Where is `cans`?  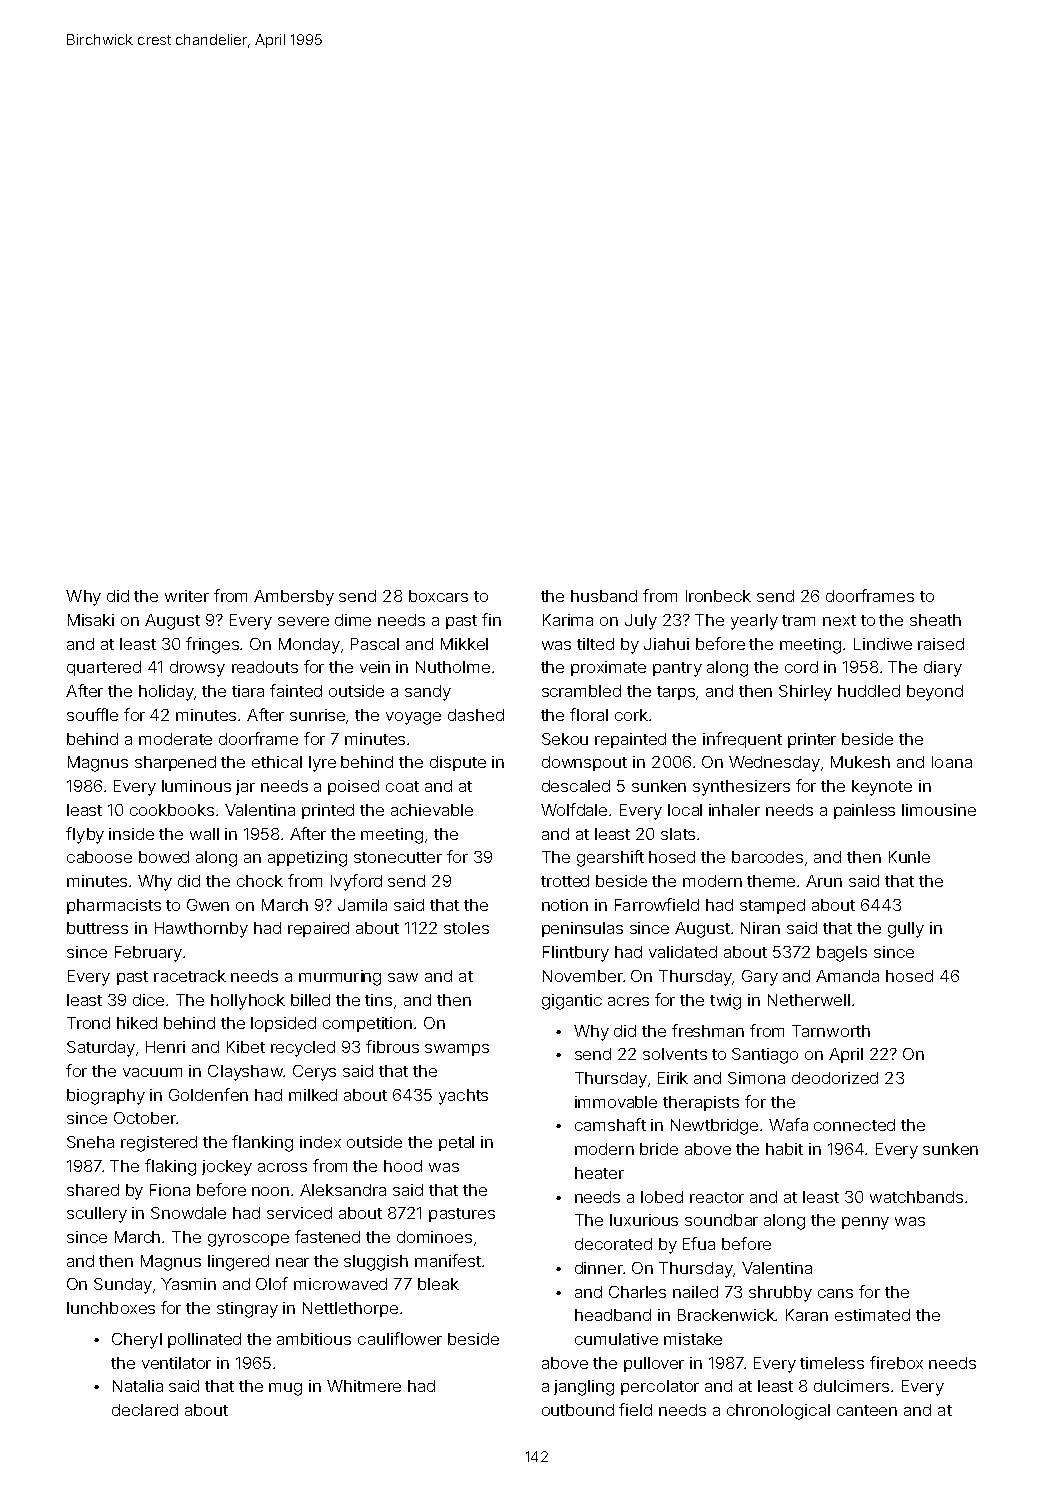
cans is located at coordinates (835, 1293).
